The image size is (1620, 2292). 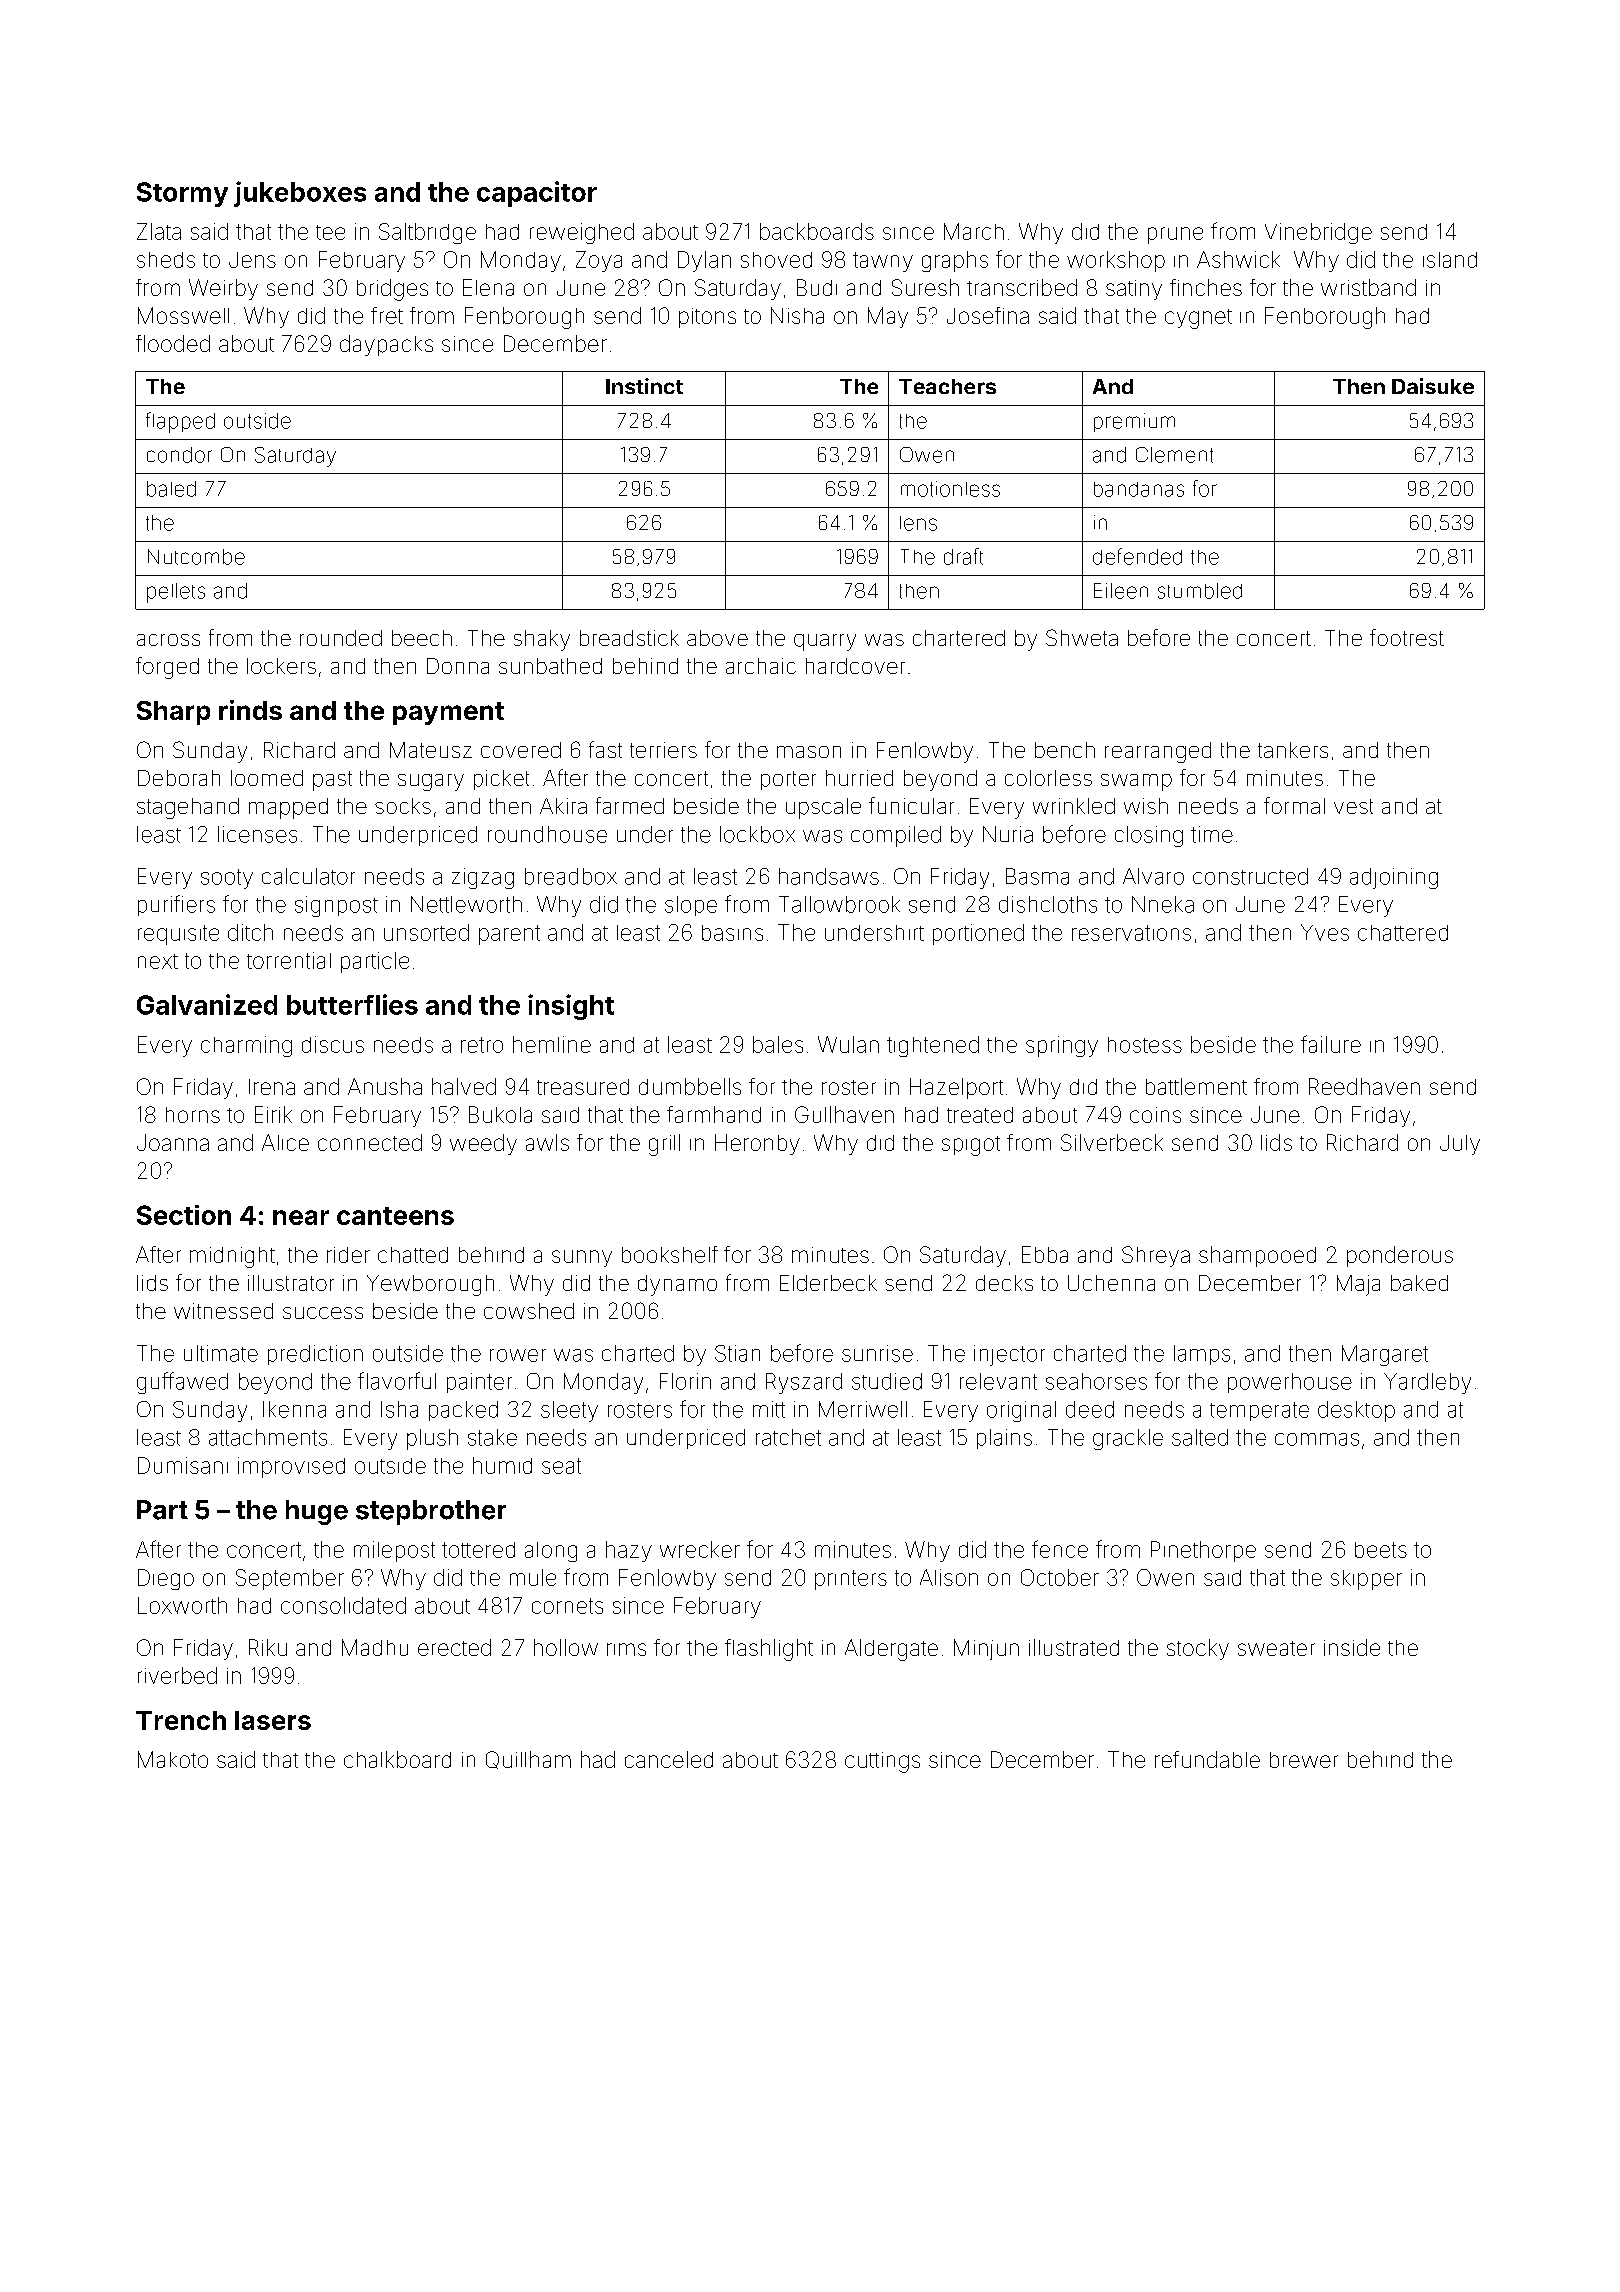 I want to click on Ryszard, so click(x=804, y=1383).
